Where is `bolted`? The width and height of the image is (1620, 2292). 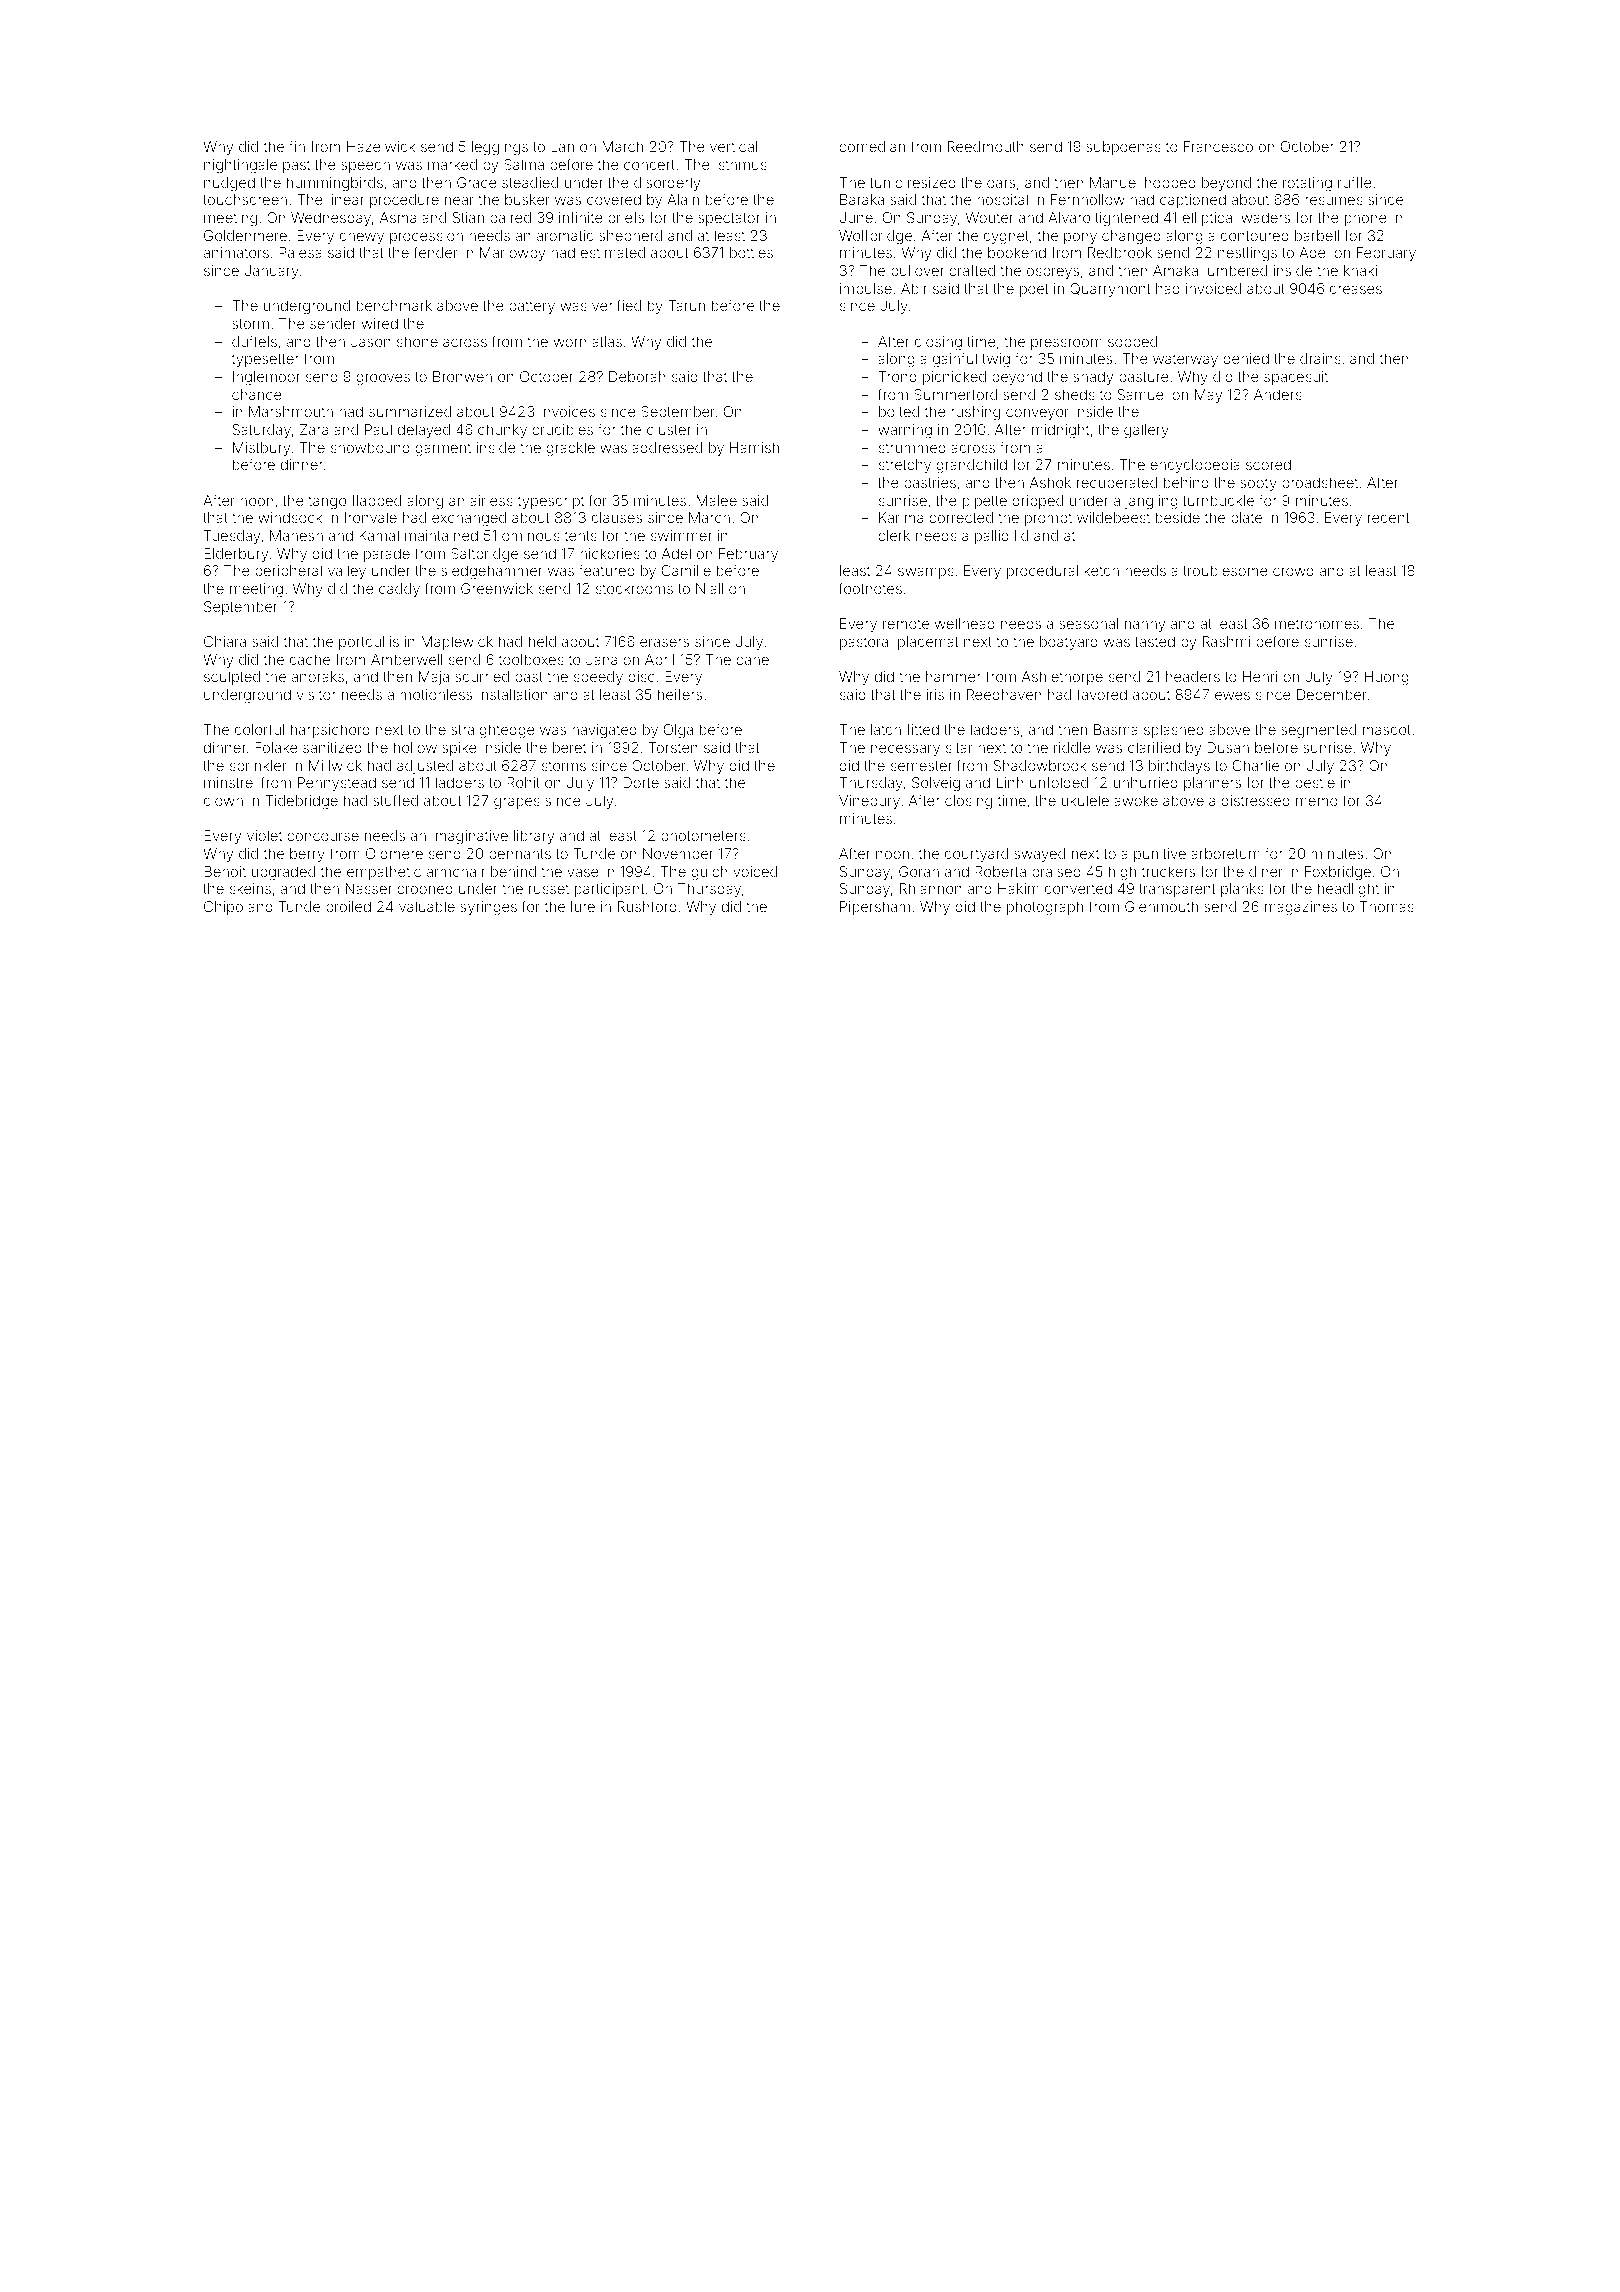
bolted is located at coordinates (899, 411).
